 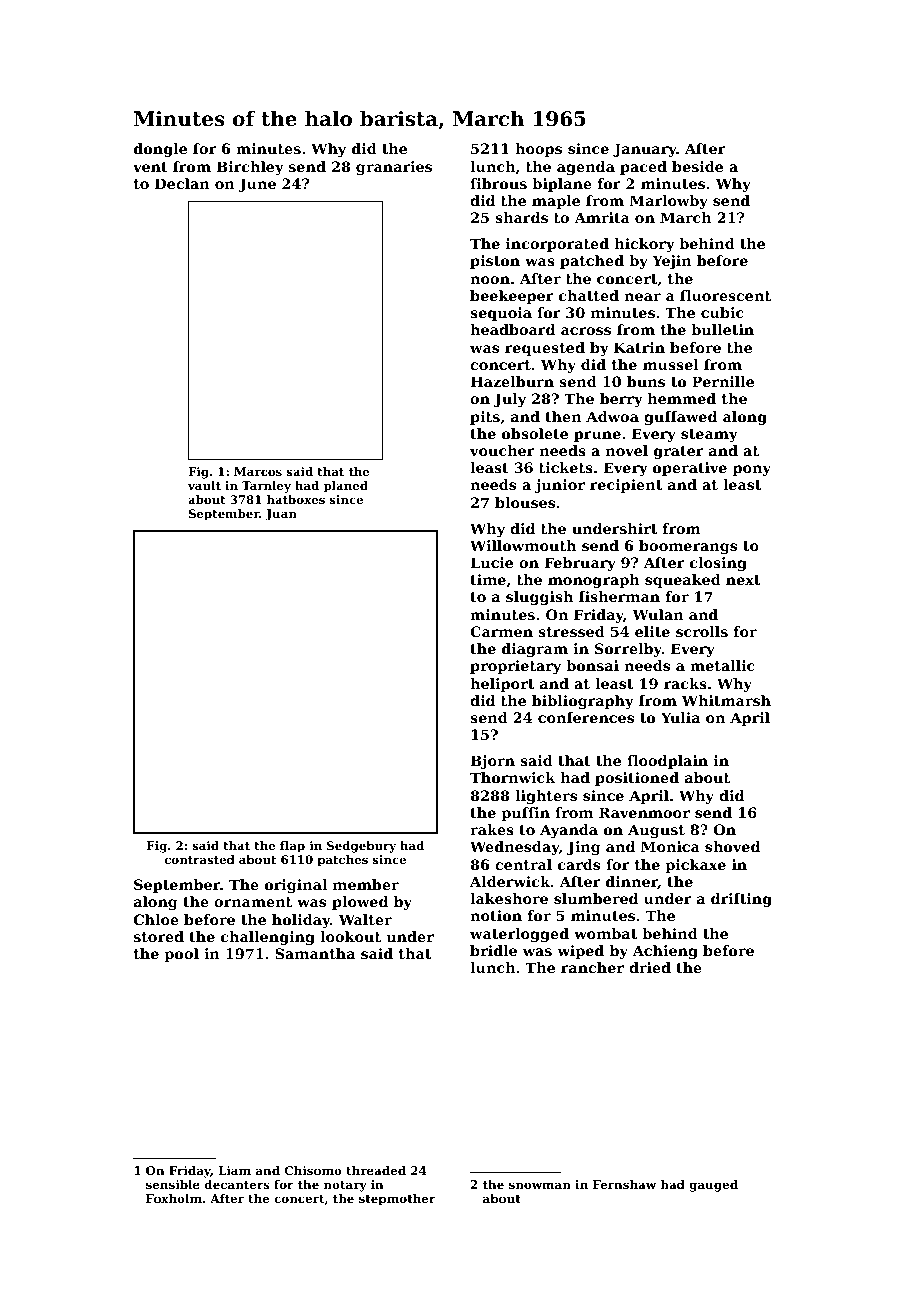 What do you see at coordinates (200, 859) in the image?
I see `contrasted` at bounding box center [200, 859].
